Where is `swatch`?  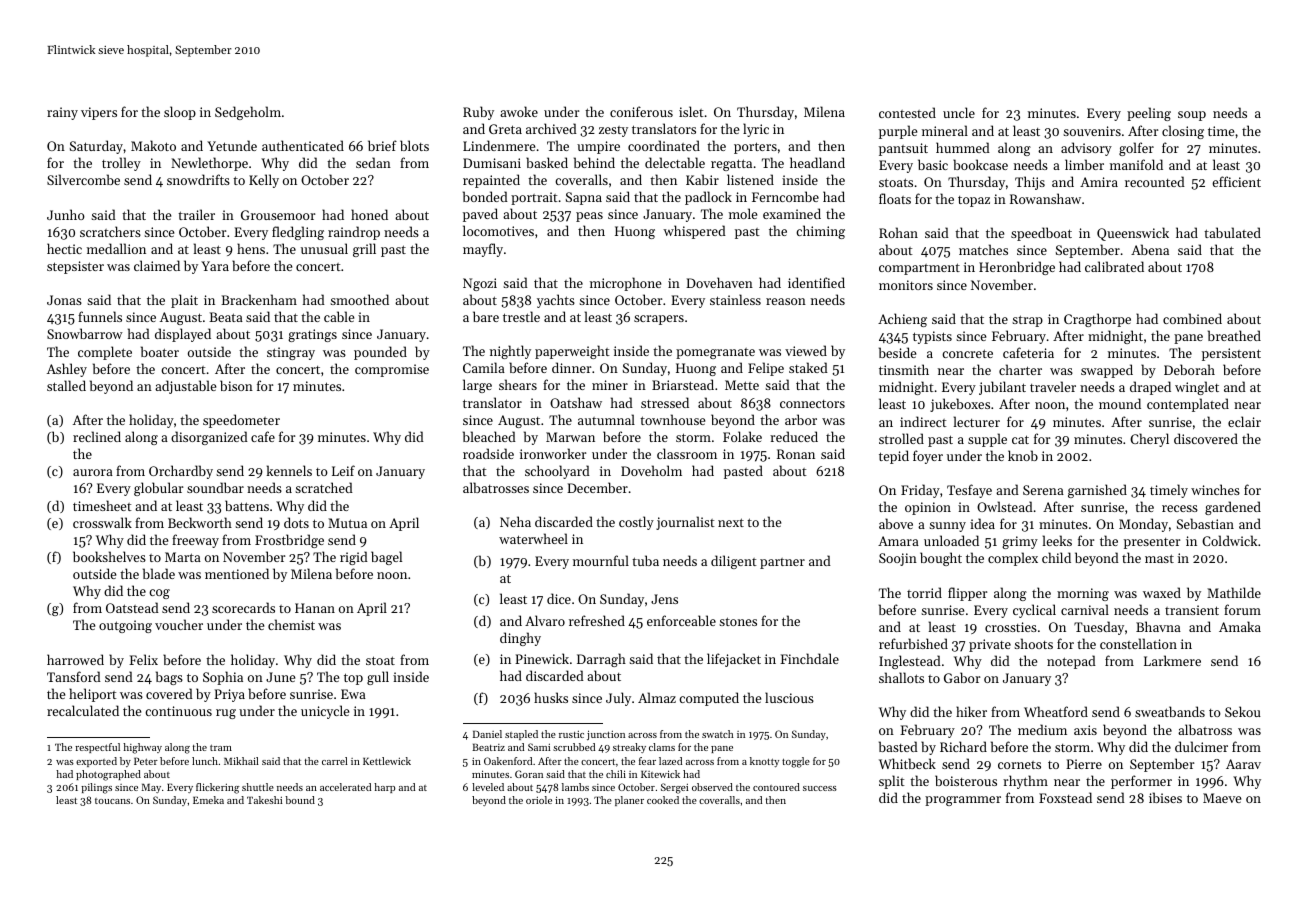
swatch is located at coordinates (718, 734).
